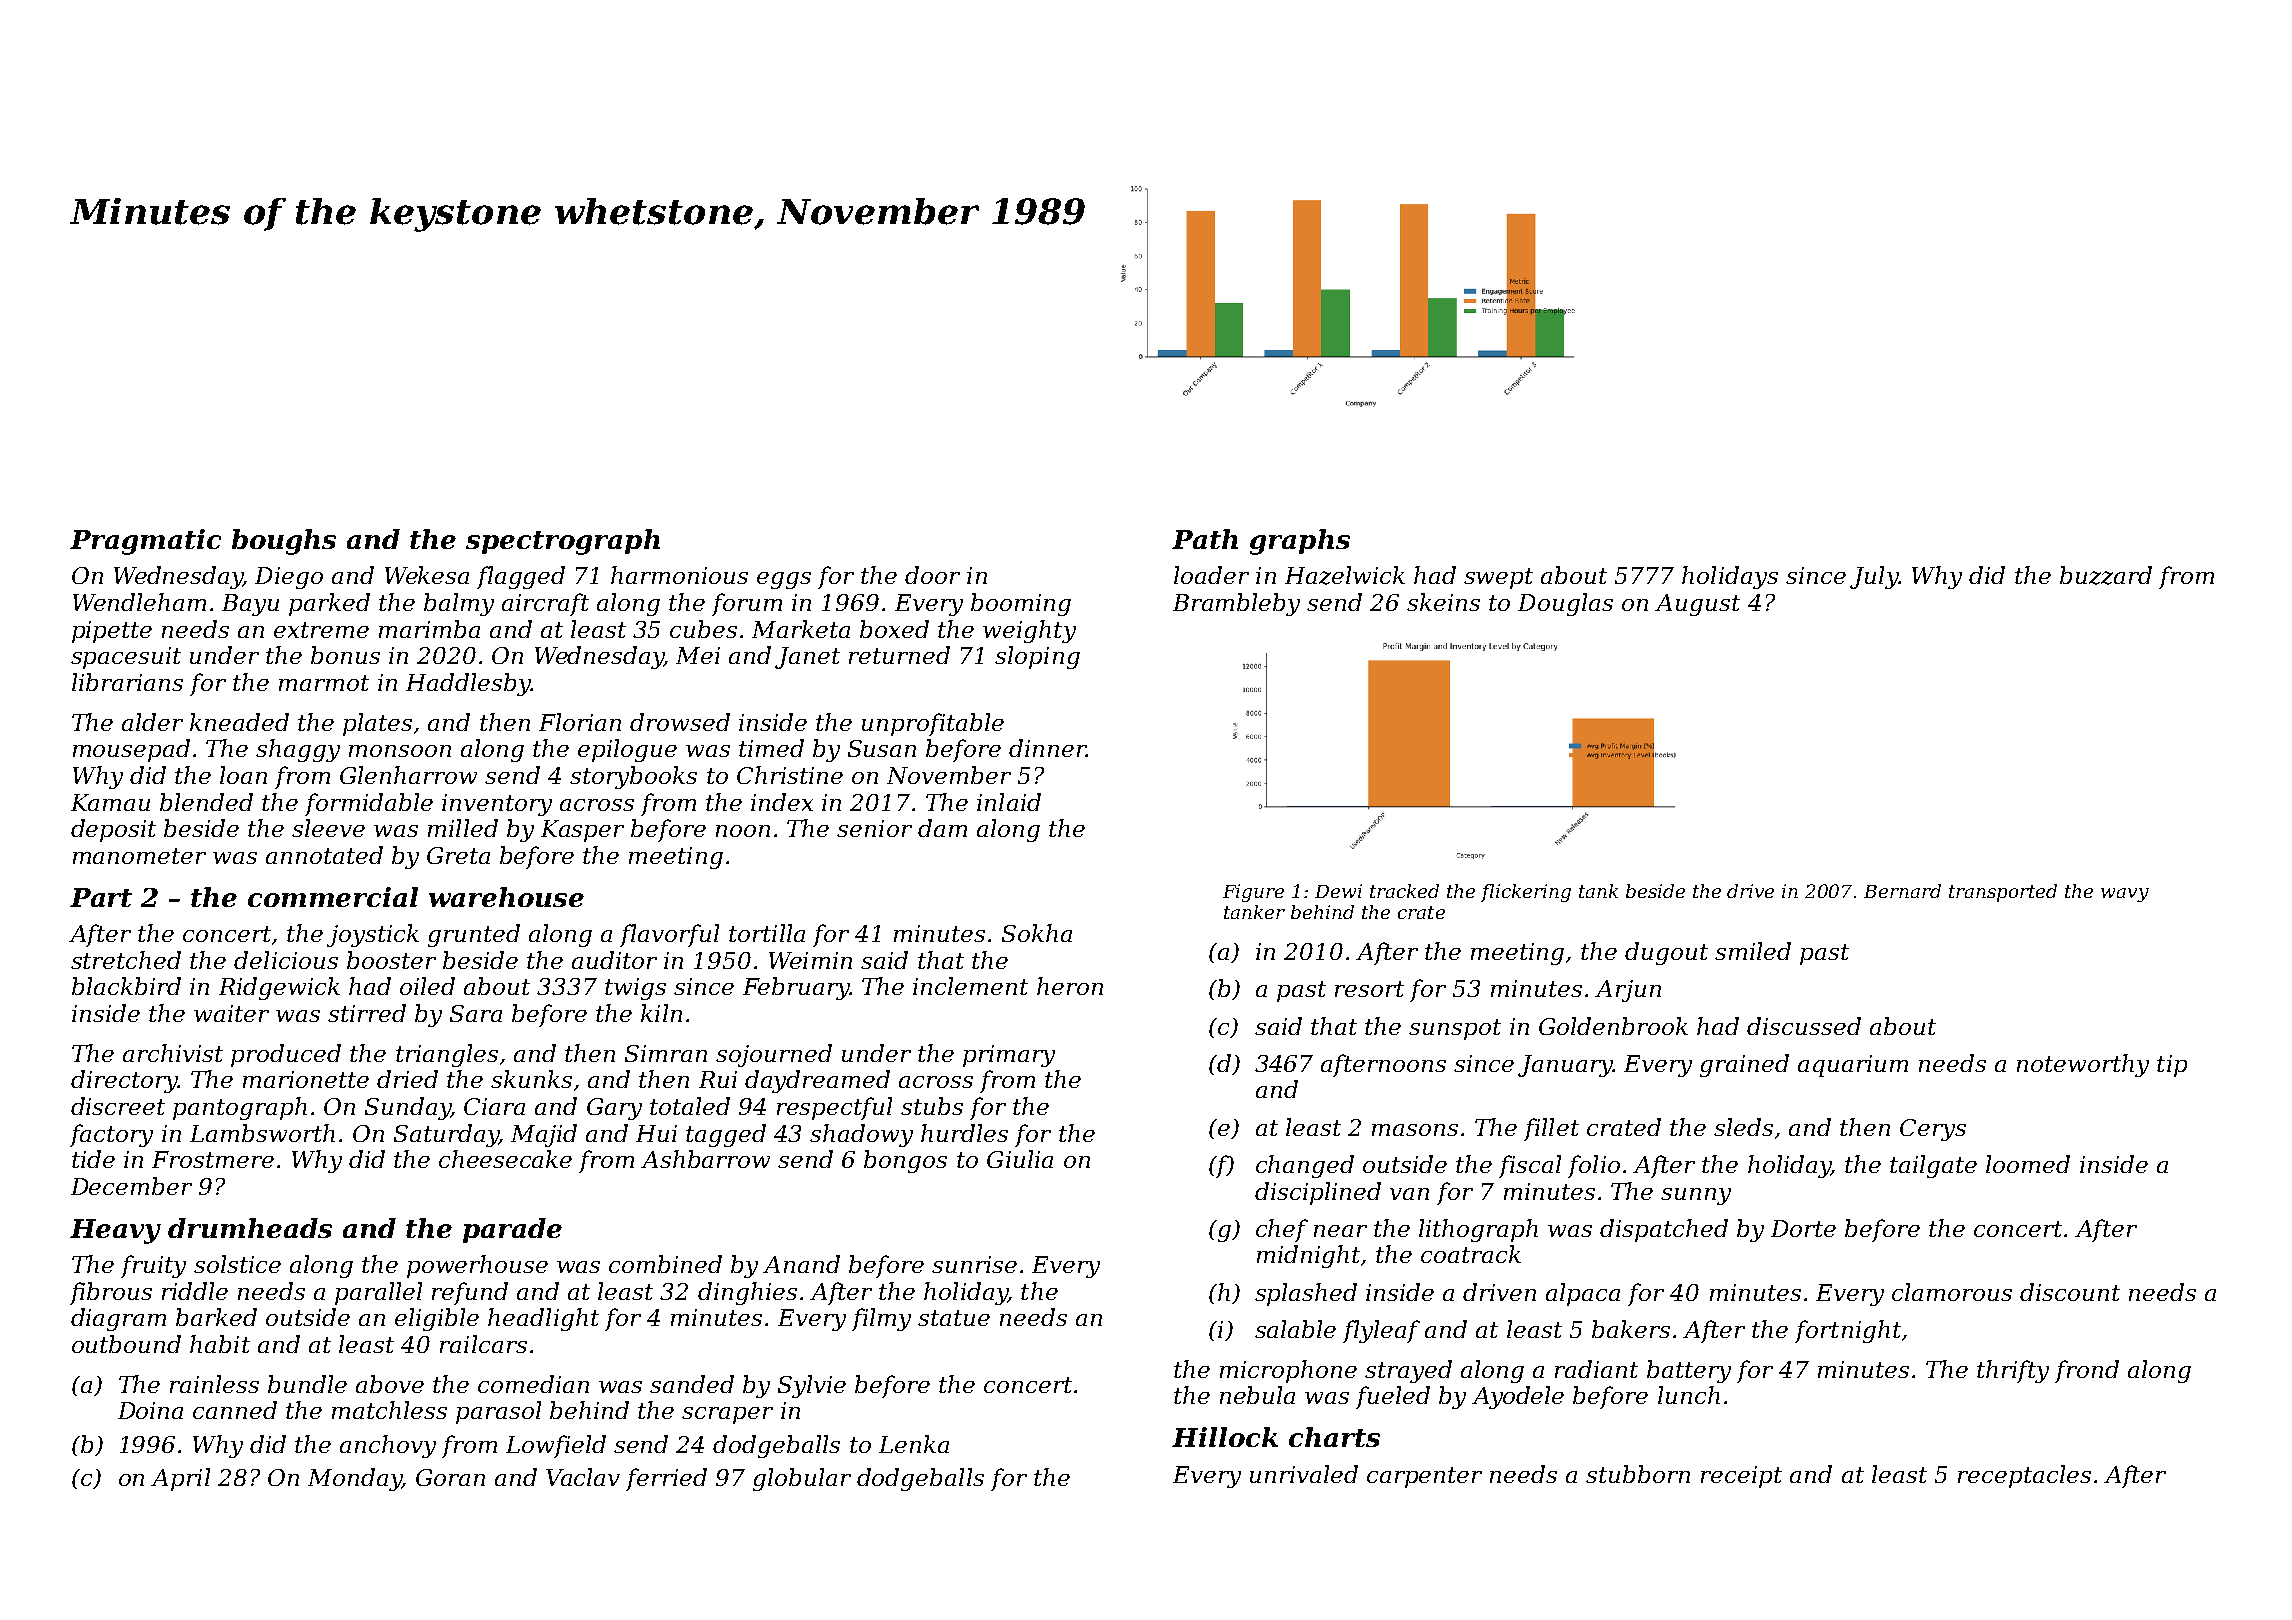 The image size is (2292, 1620). What do you see at coordinates (2106, 575) in the image?
I see `buzzard` at bounding box center [2106, 575].
